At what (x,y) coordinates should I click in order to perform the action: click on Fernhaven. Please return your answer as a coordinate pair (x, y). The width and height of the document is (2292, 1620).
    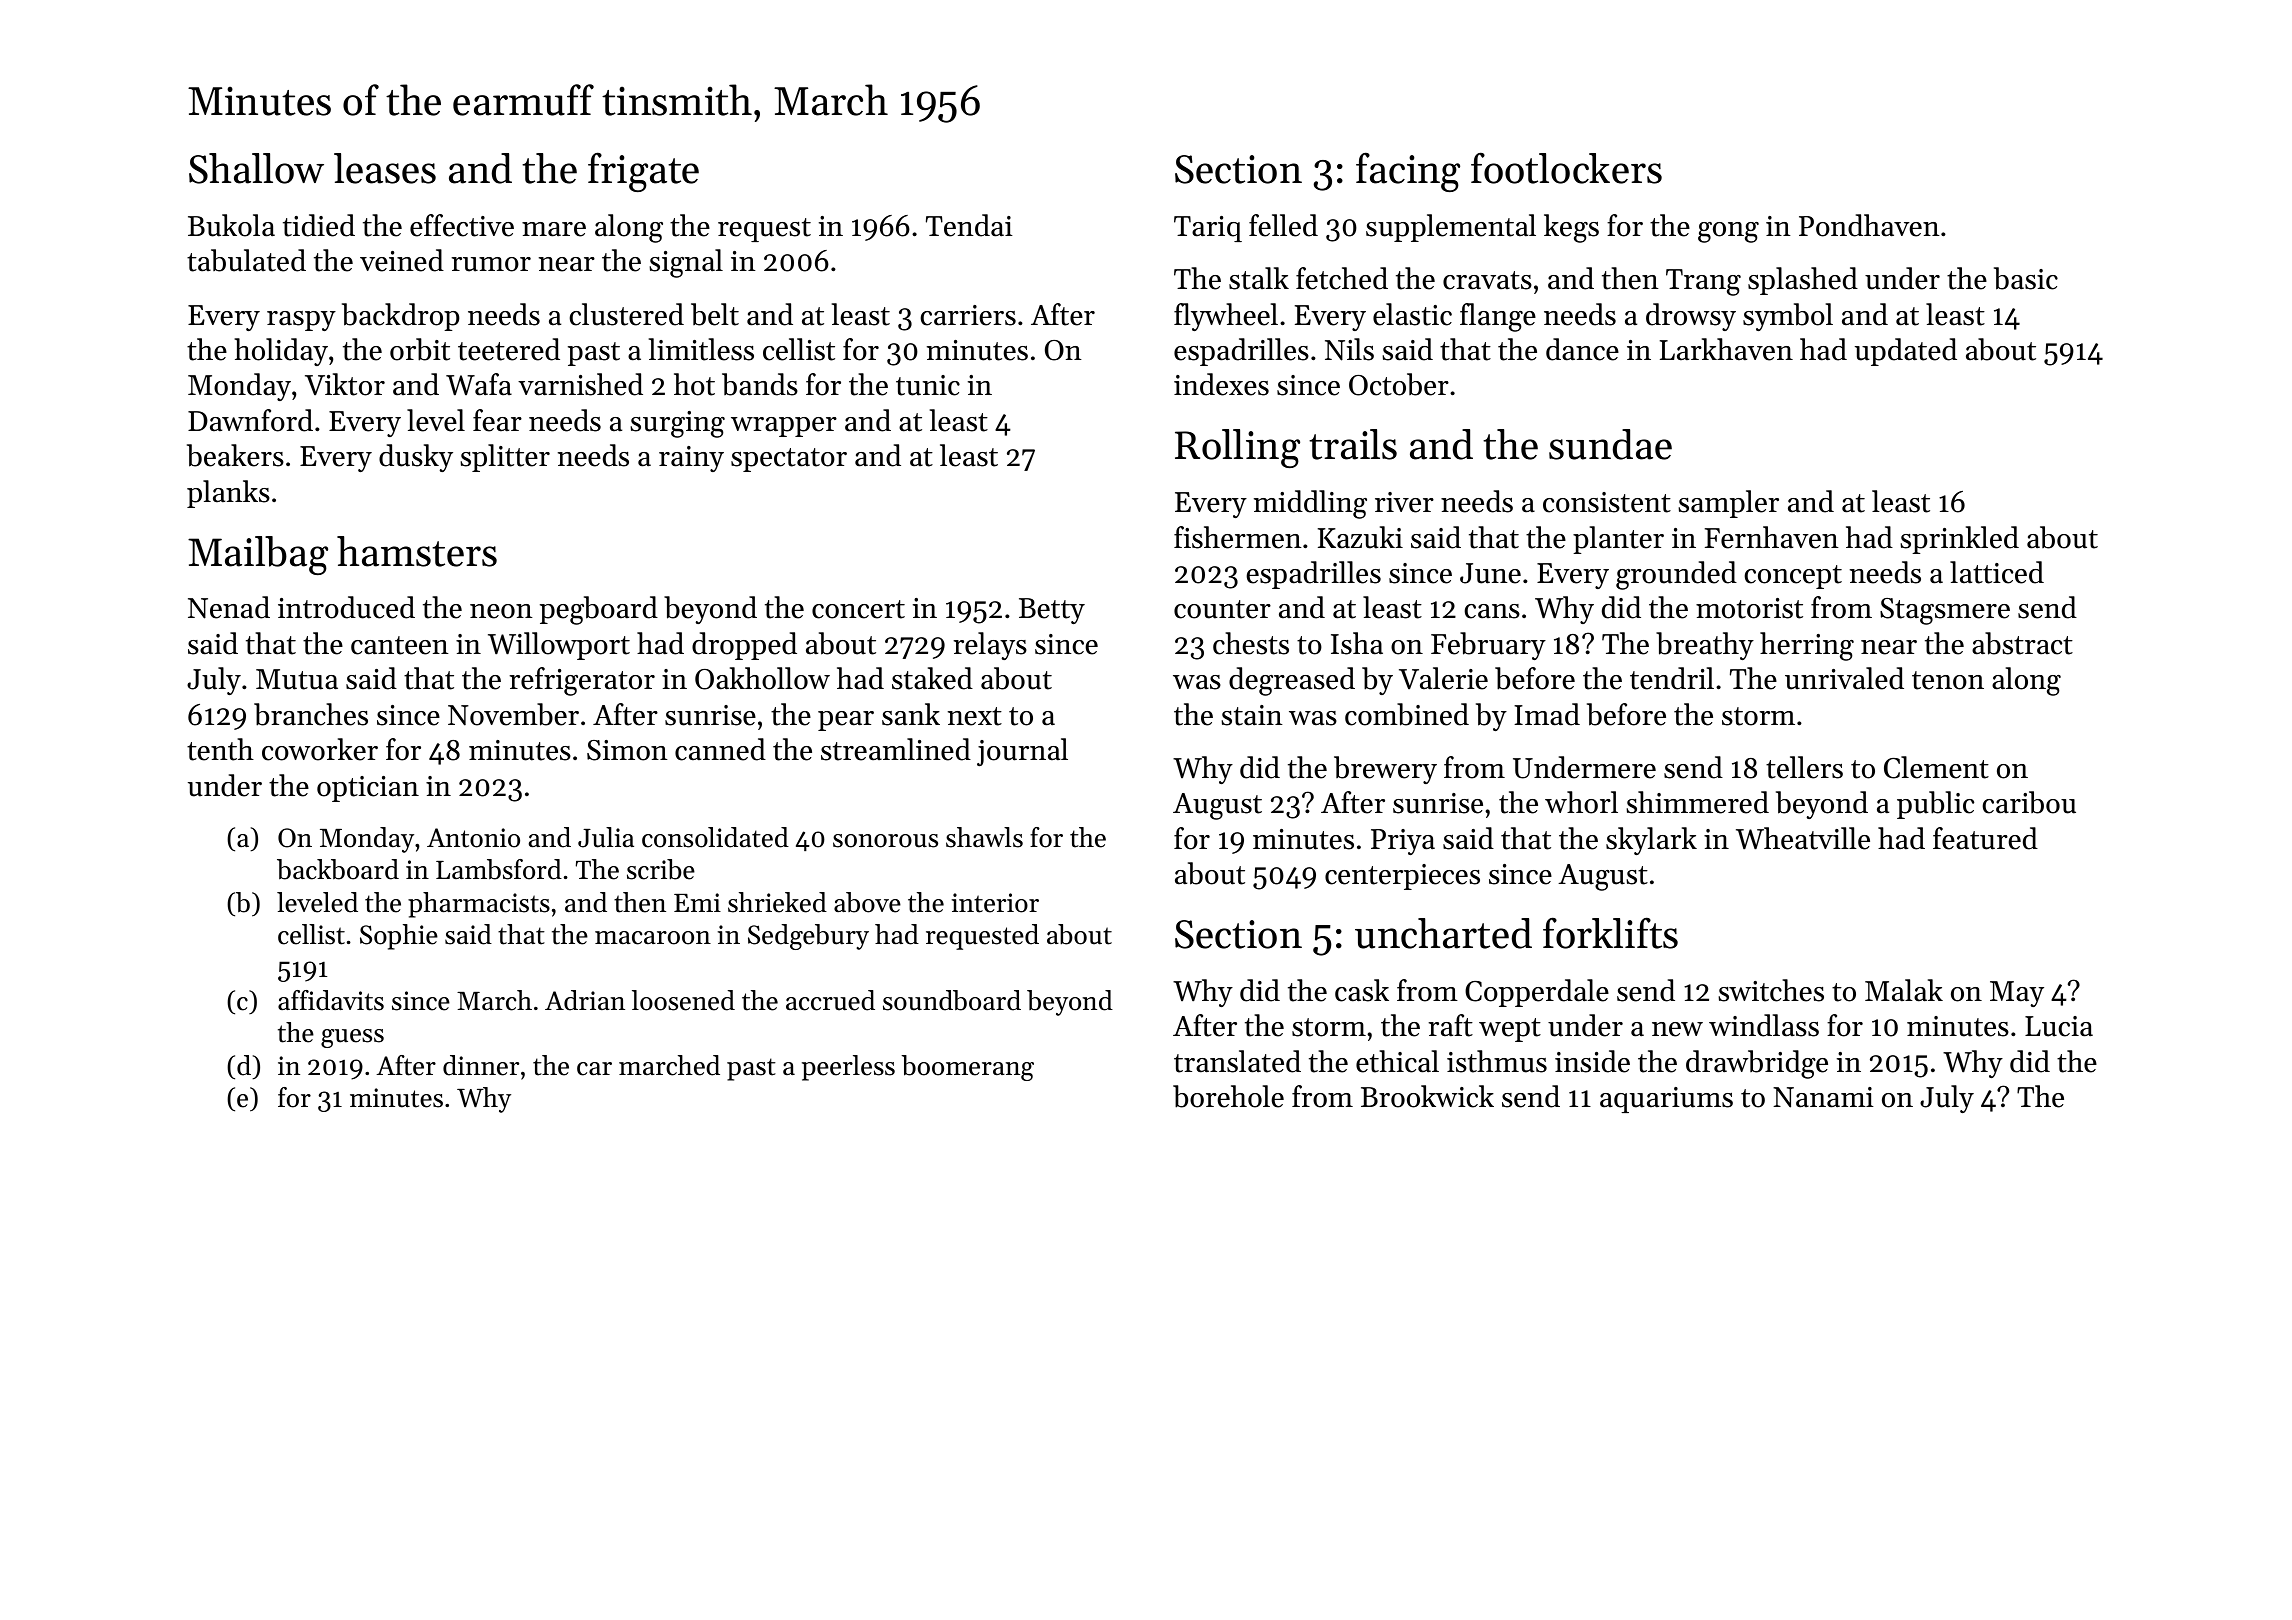
    Looking at the image, I should click on (1771, 537).
